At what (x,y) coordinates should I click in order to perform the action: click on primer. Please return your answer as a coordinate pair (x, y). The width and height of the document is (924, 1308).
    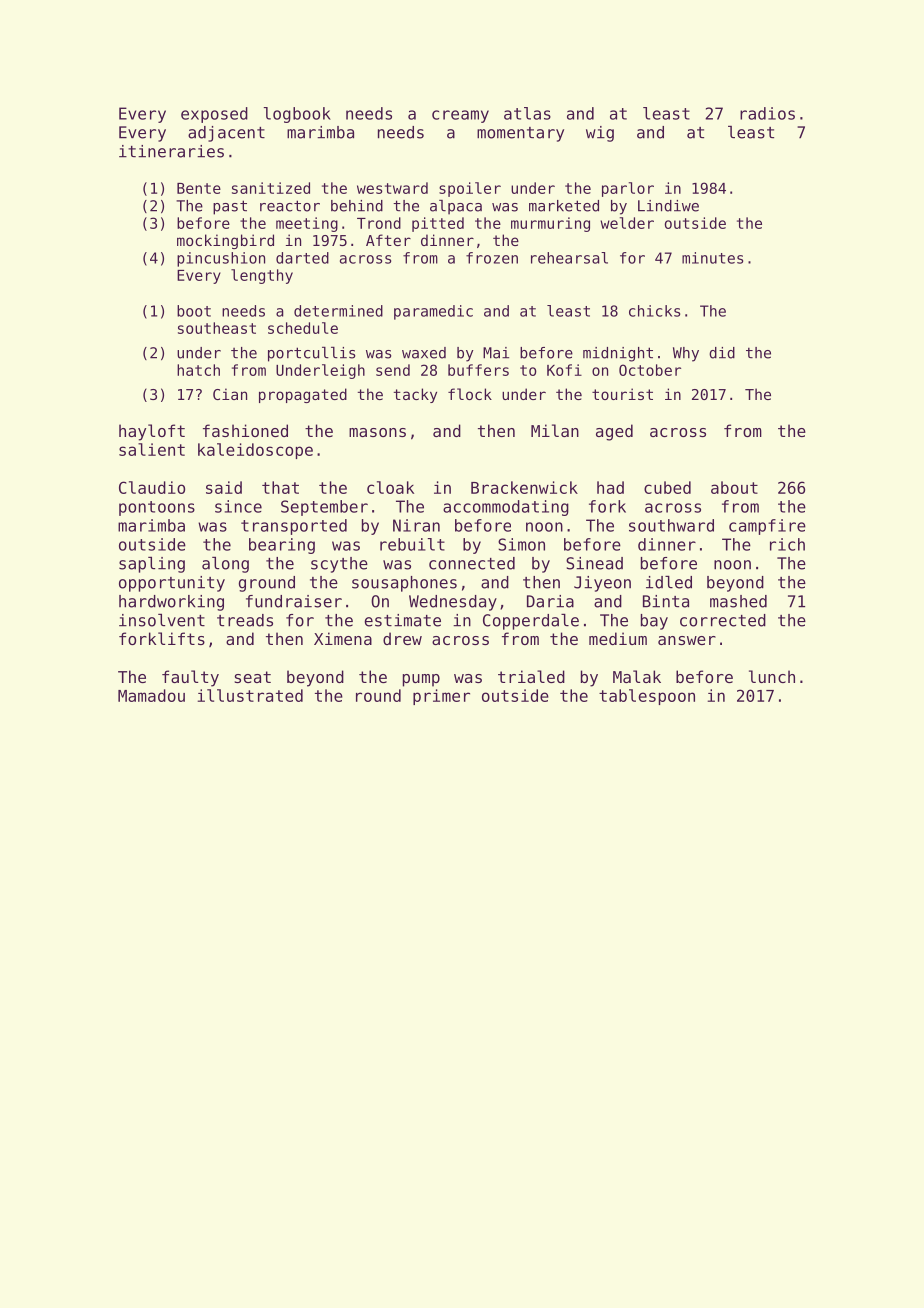
    Looking at the image, I should click on (441, 697).
